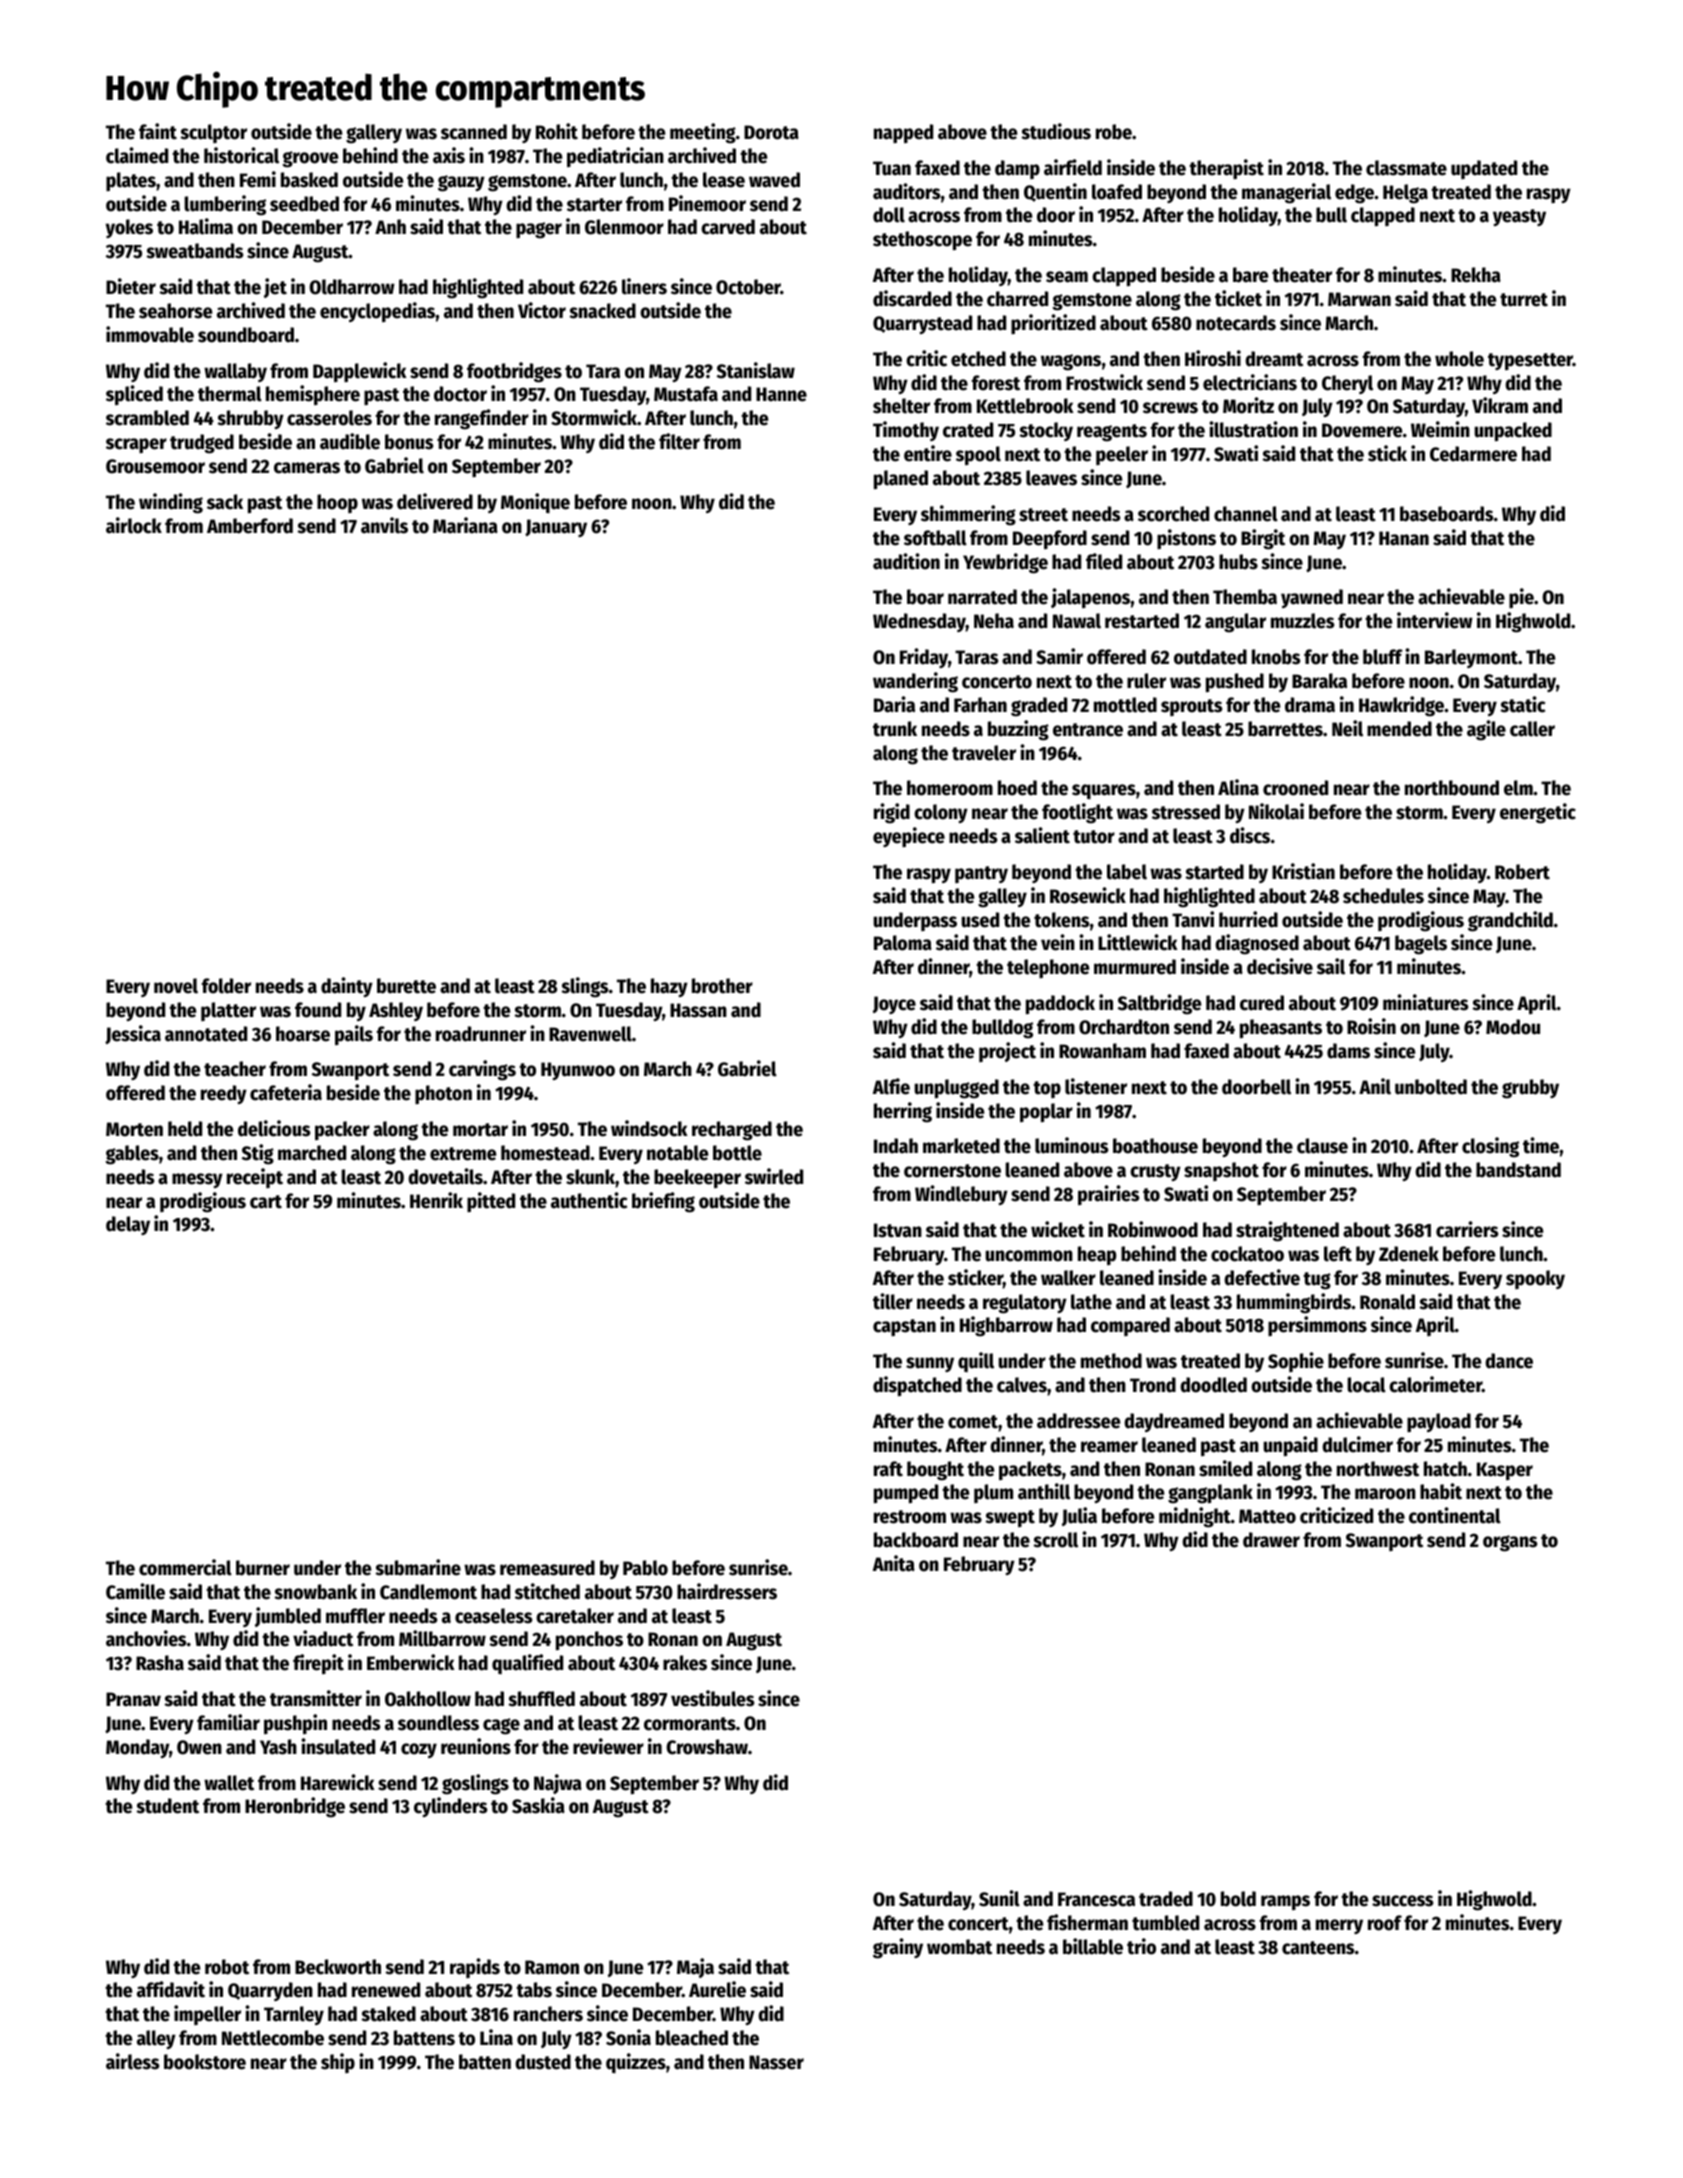 Image resolution: width=1683 pixels, height=2178 pixels. What do you see at coordinates (461, 183) in the page?
I see `gauzy` at bounding box center [461, 183].
